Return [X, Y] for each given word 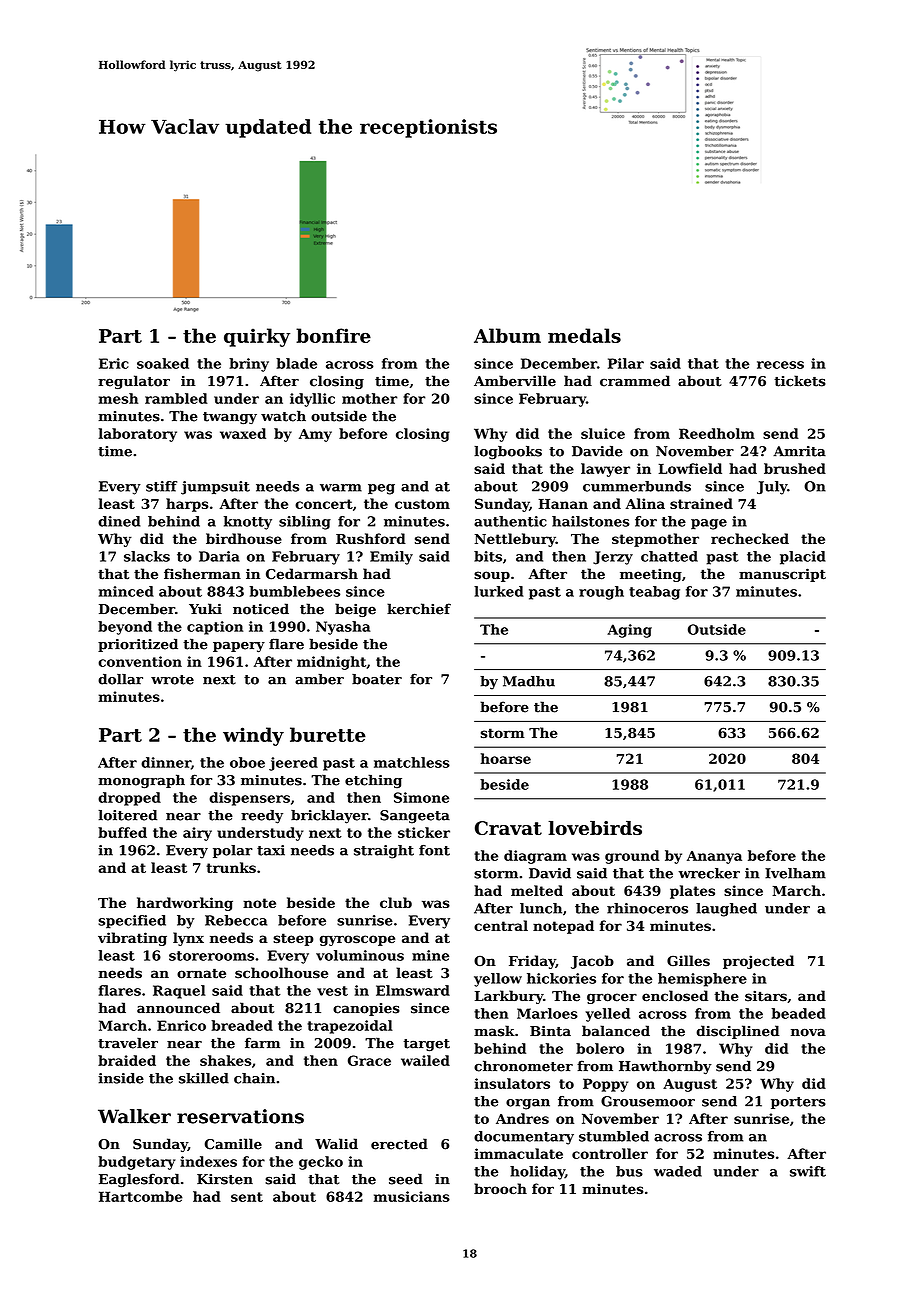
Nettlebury [515, 540]
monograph [141, 781]
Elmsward [413, 990]
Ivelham [795, 873]
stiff [161, 486]
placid [803, 558]
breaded [242, 1025]
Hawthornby [665, 1067]
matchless [412, 762]
